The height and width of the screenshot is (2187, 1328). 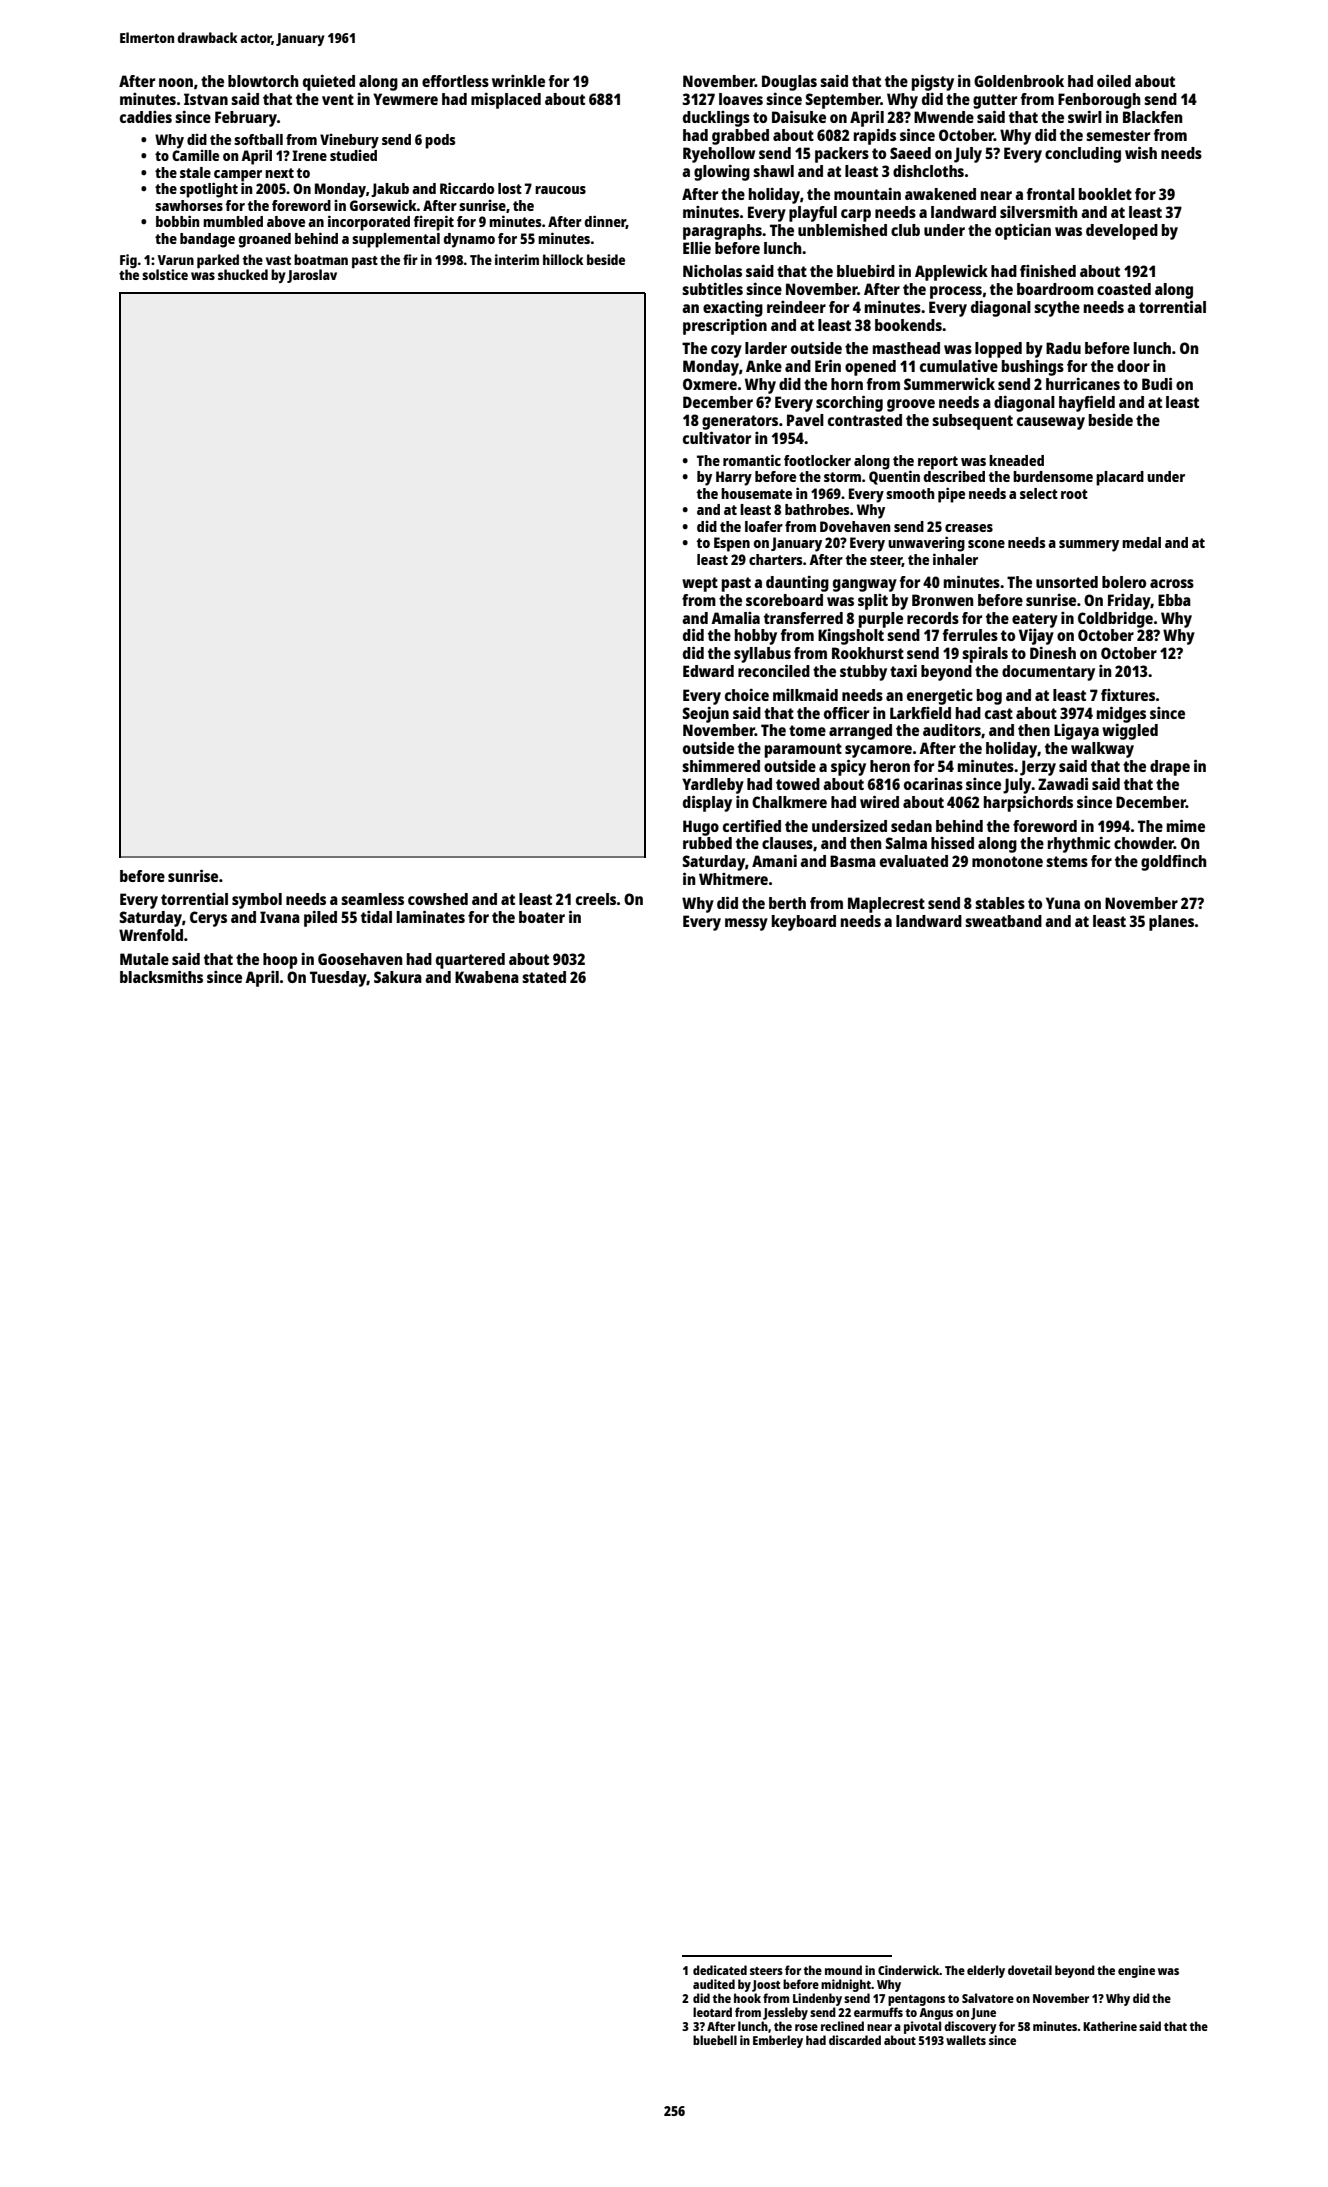 I want to click on elderly, so click(x=986, y=1971).
